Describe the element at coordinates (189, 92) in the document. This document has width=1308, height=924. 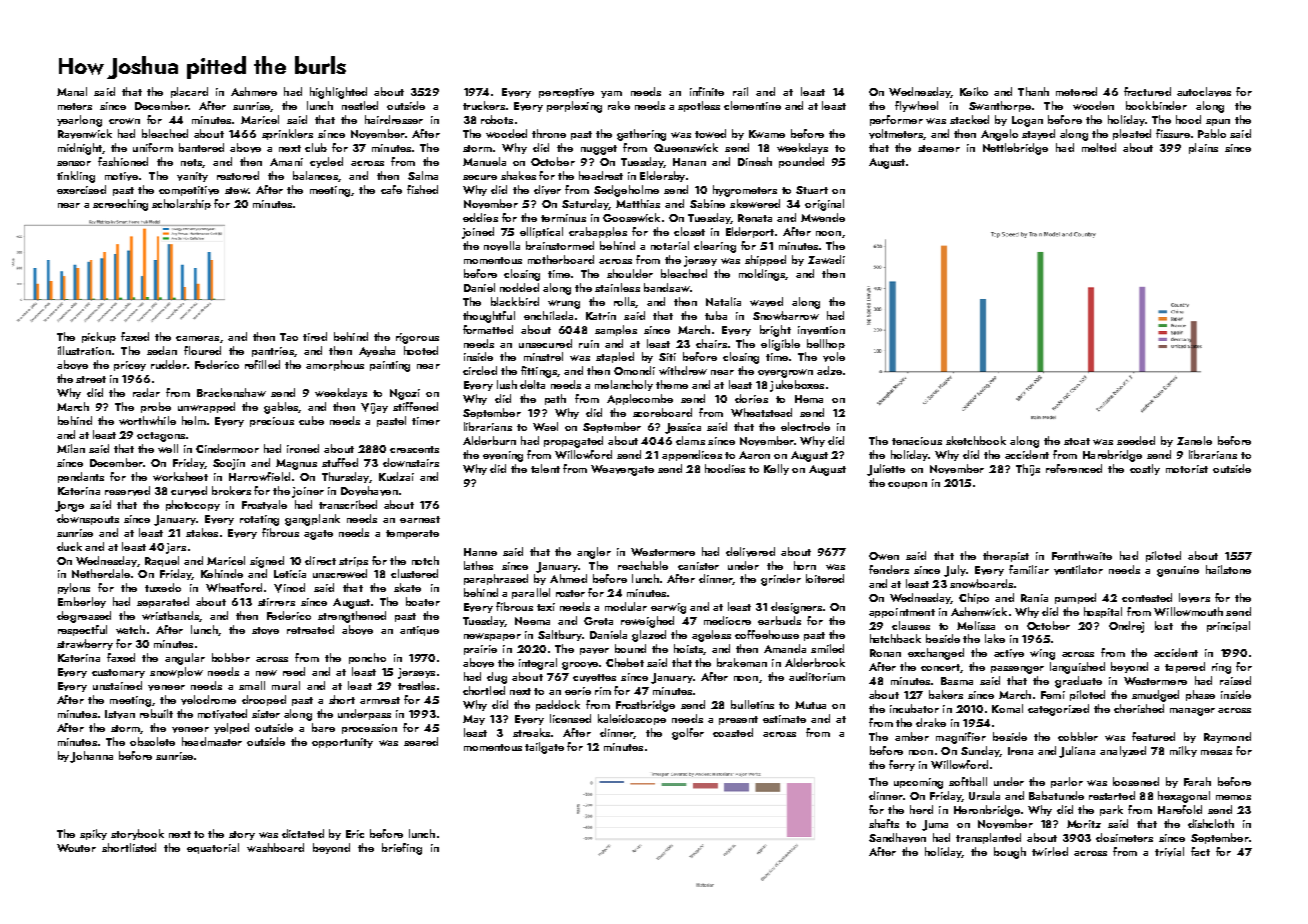
I see `placard` at that location.
